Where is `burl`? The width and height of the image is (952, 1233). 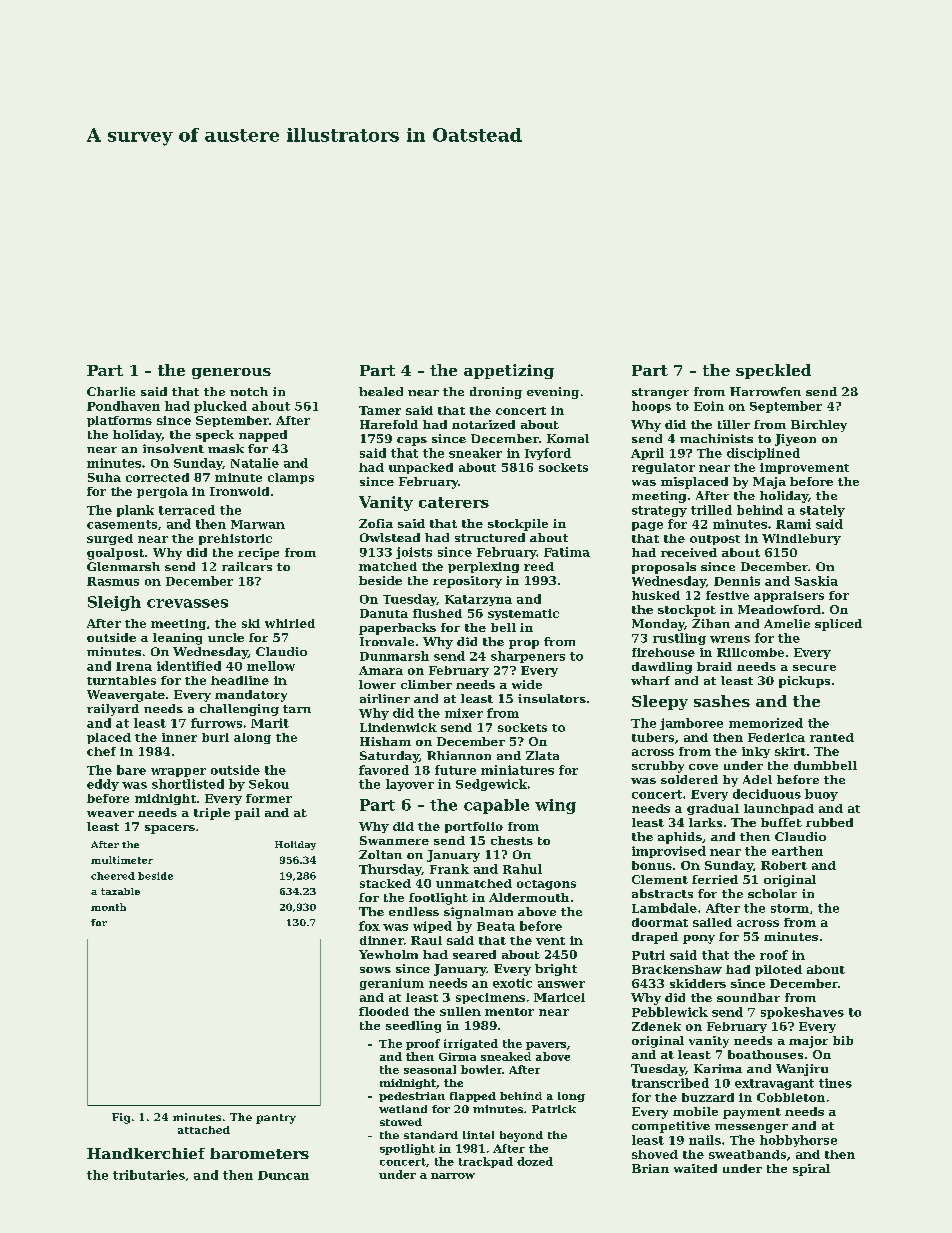 burl is located at coordinates (215, 737).
